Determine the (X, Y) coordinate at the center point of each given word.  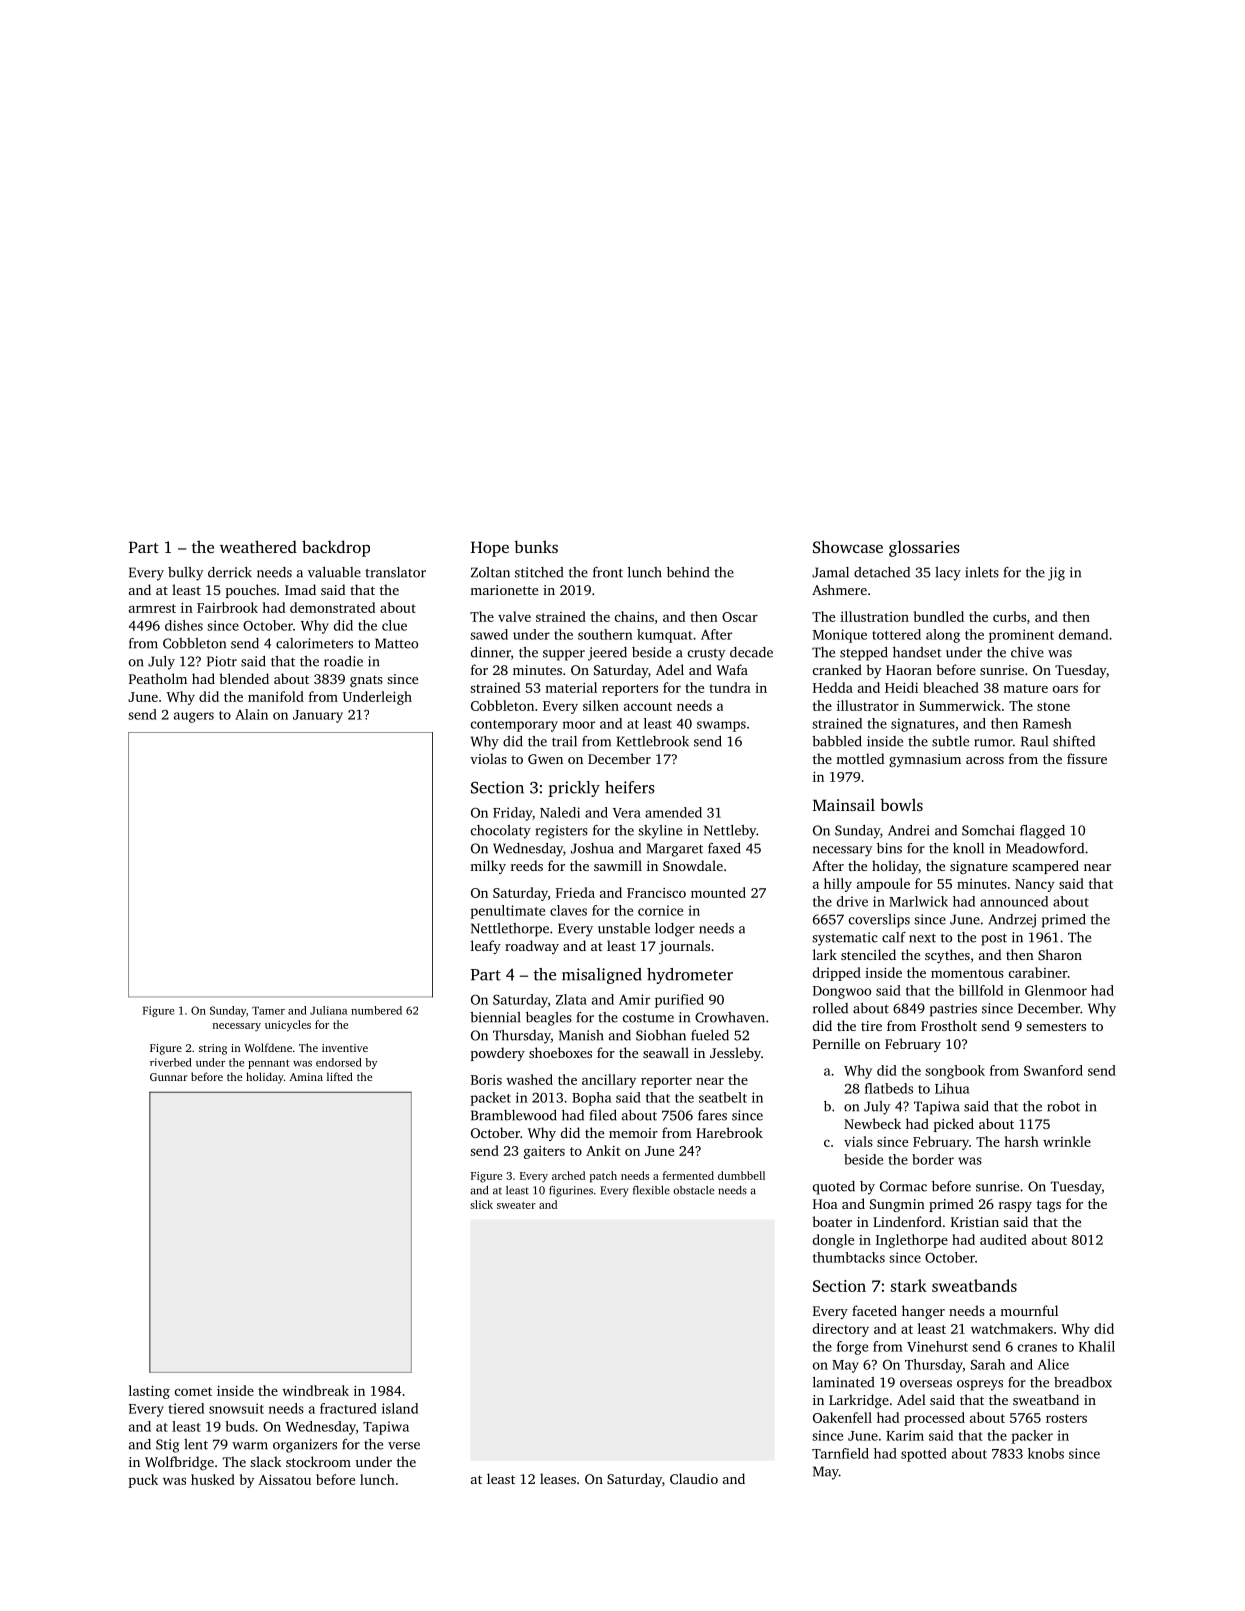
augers (194, 717)
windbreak (315, 1390)
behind (688, 572)
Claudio (694, 1478)
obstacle (693, 1190)
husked (213, 1479)
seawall (666, 1052)
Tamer (268, 1011)
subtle (950, 741)
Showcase (848, 546)
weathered (258, 546)
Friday (512, 814)
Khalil (1097, 1346)
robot (1063, 1106)
